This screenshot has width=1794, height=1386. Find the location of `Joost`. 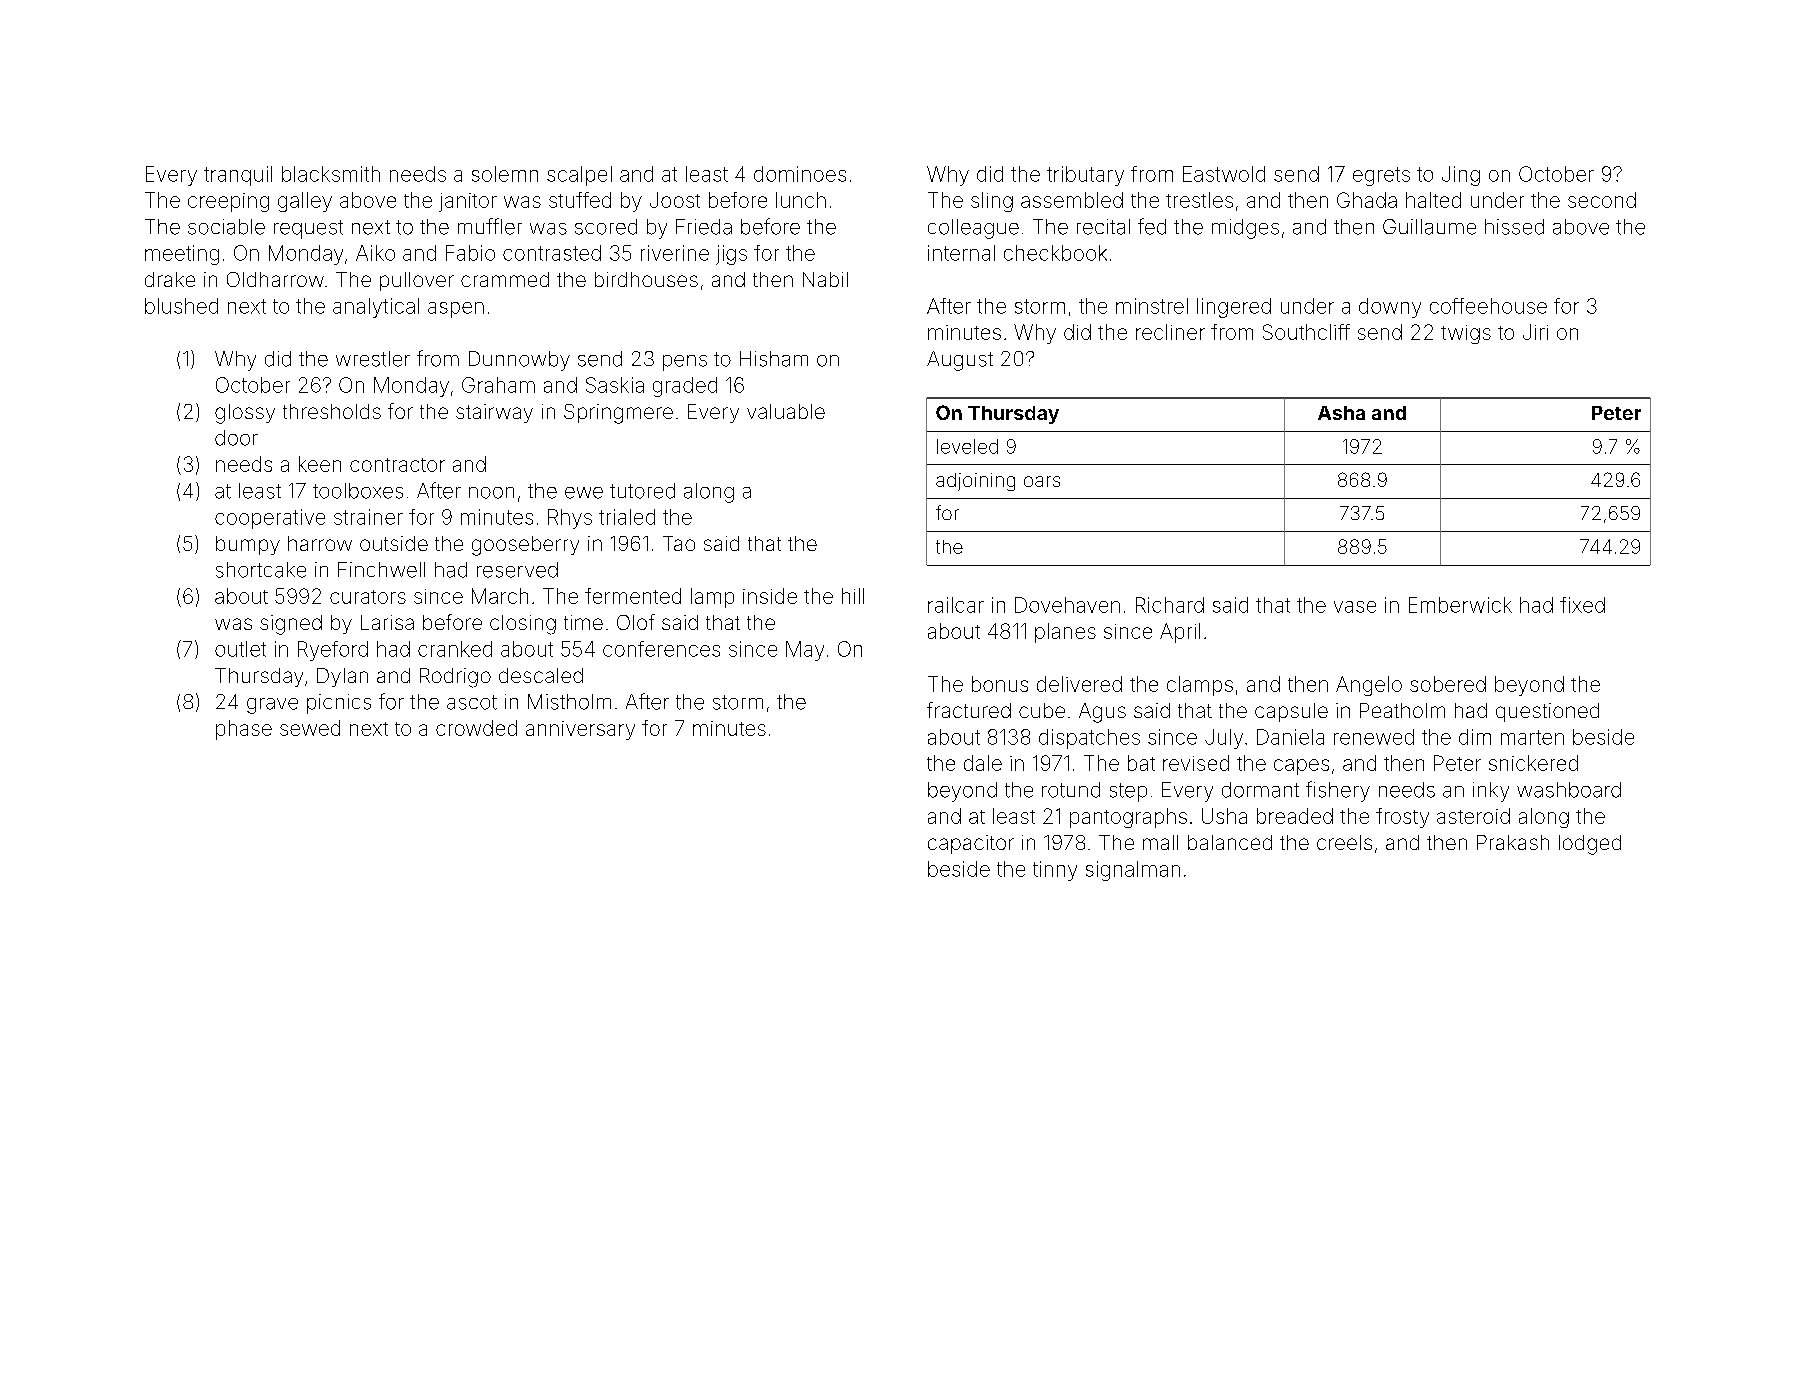

Joost is located at coordinates (675, 200).
